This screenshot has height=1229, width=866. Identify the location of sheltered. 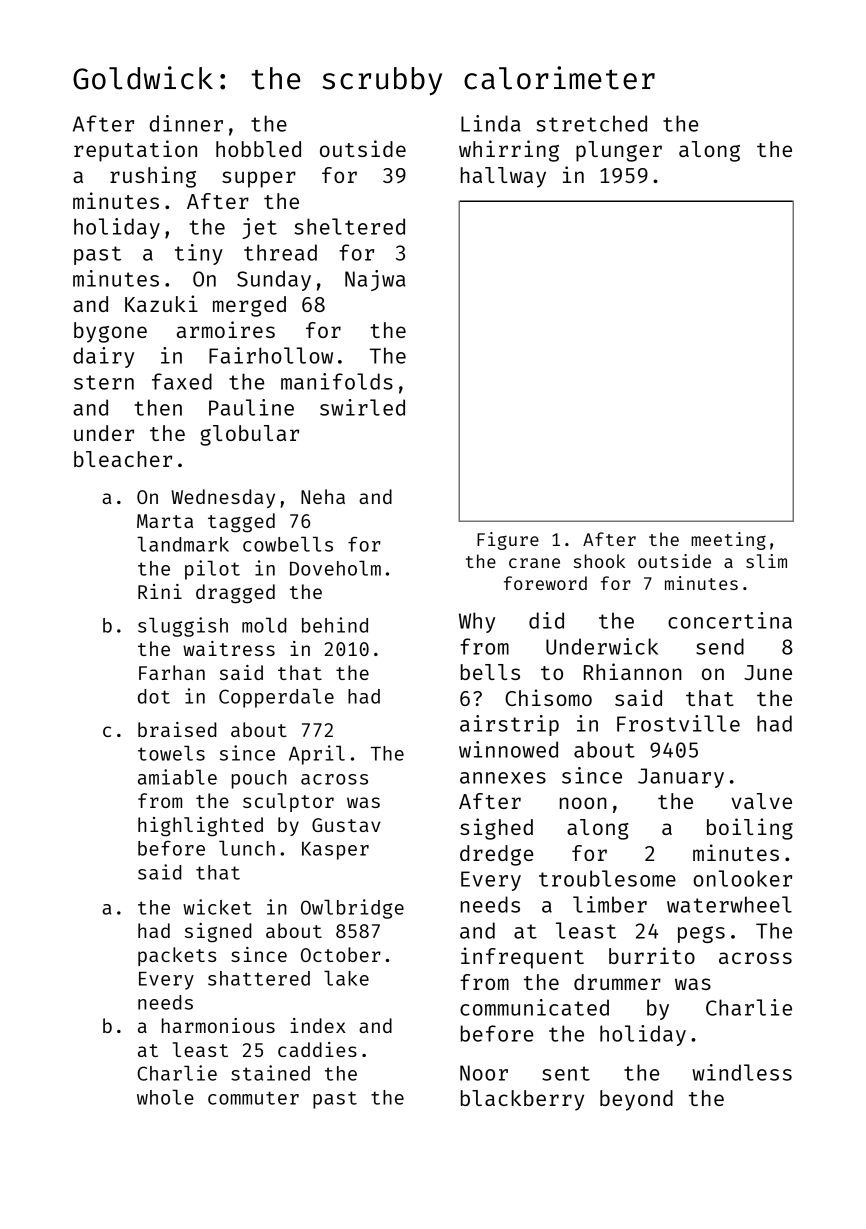
(350, 226).
